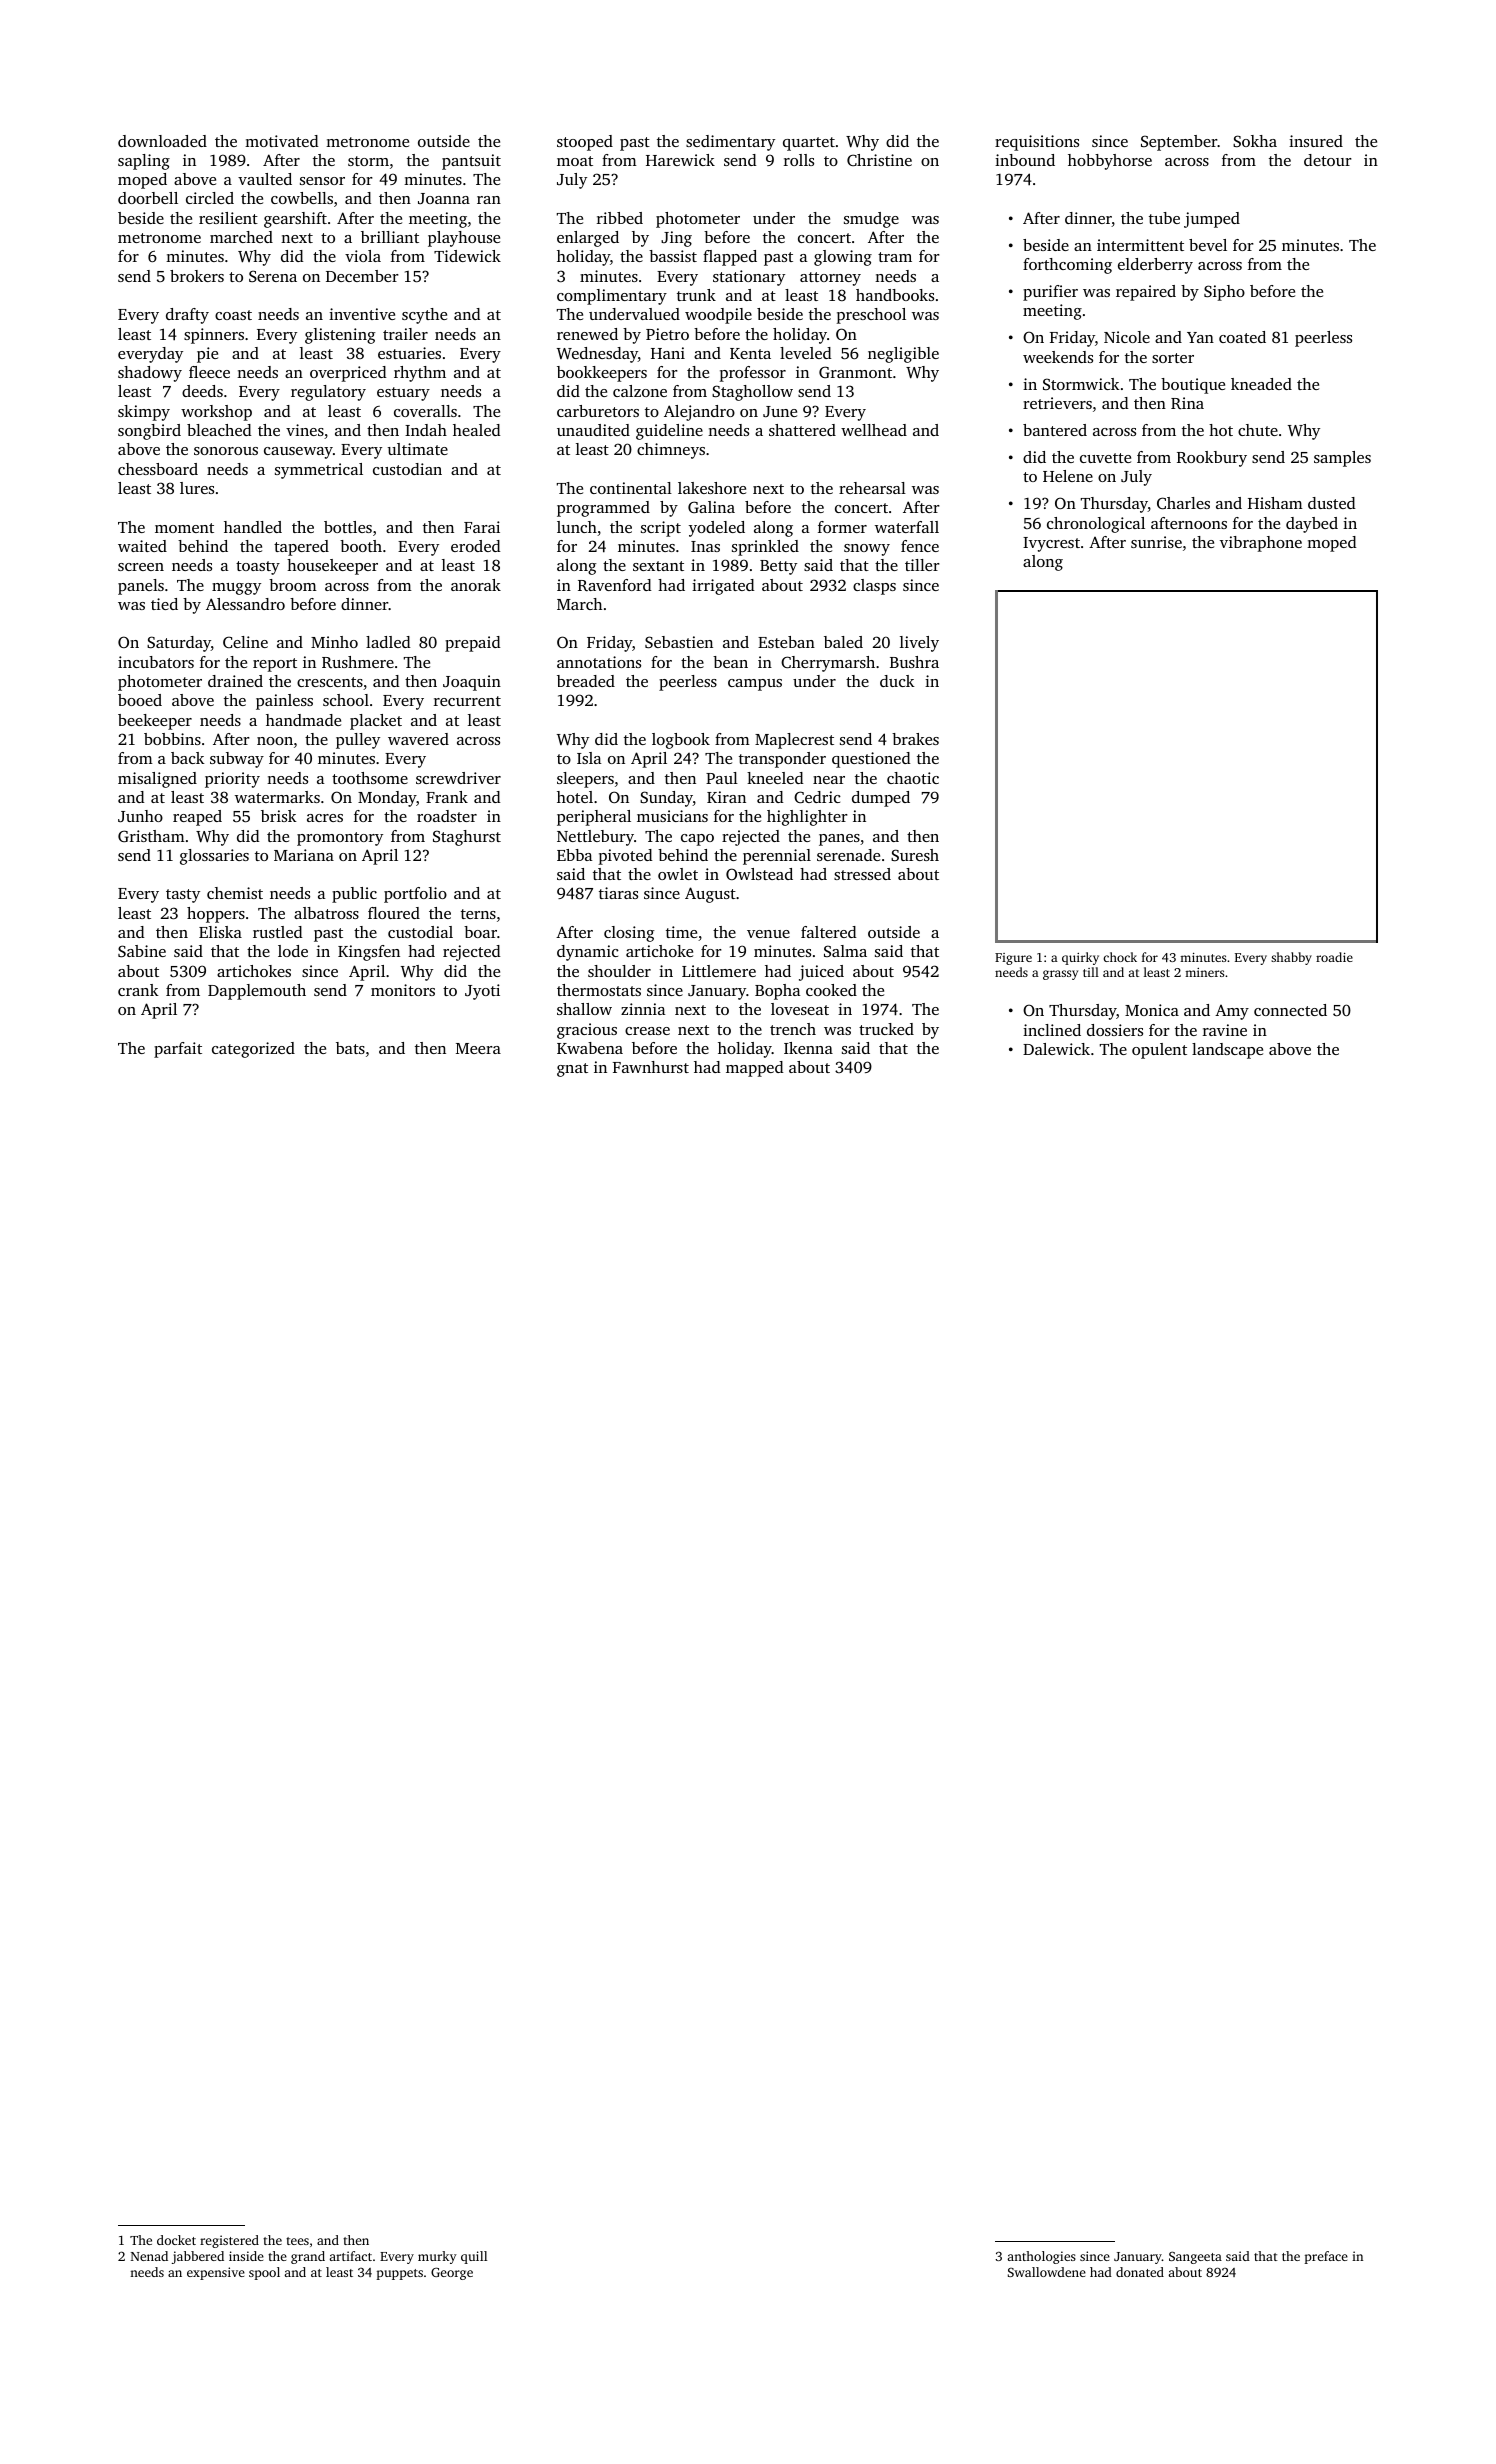  Describe the element at coordinates (1140, 2272) in the page. I see `donated` at that location.
